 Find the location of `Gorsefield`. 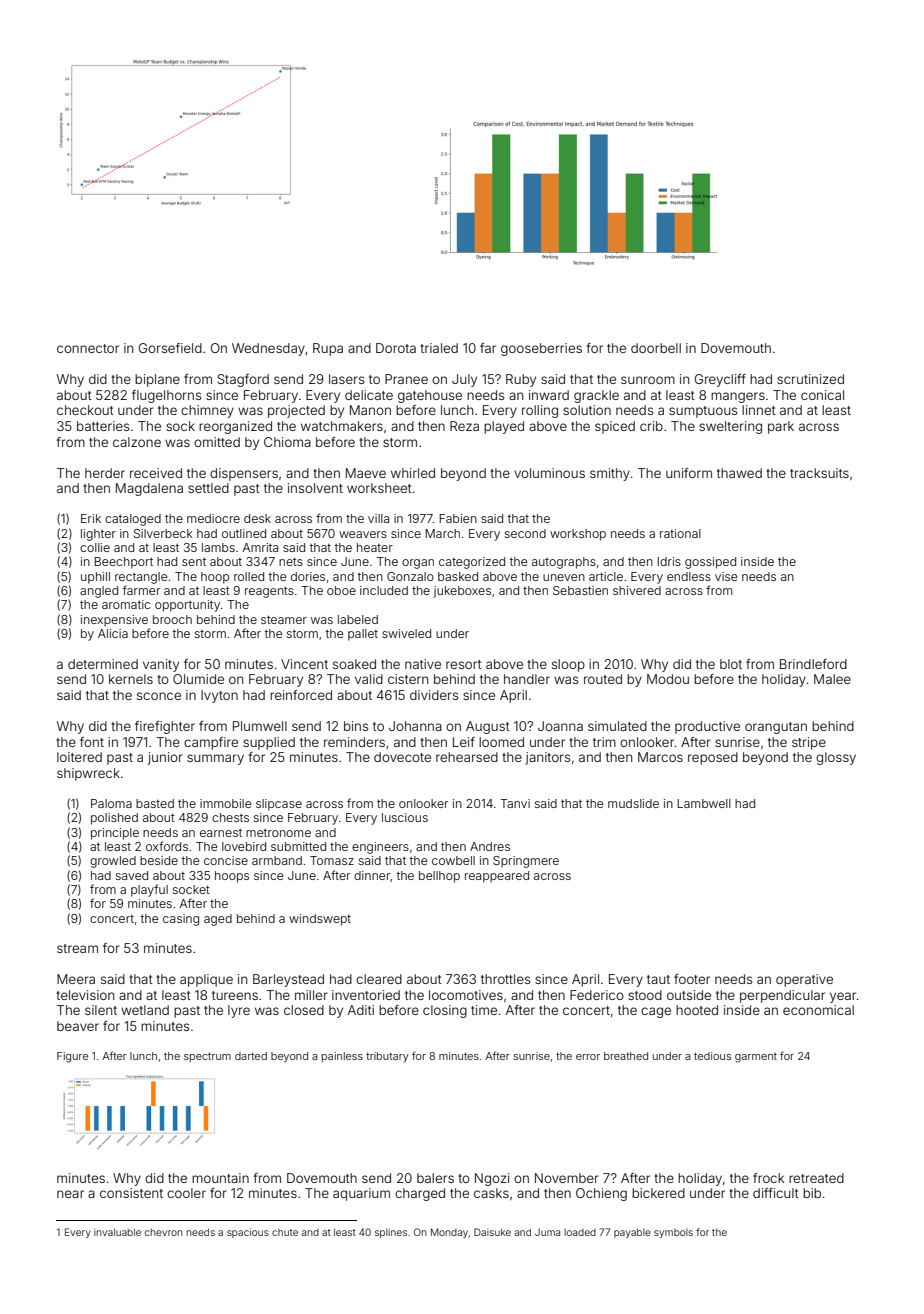

Gorsefield is located at coordinates (170, 348).
